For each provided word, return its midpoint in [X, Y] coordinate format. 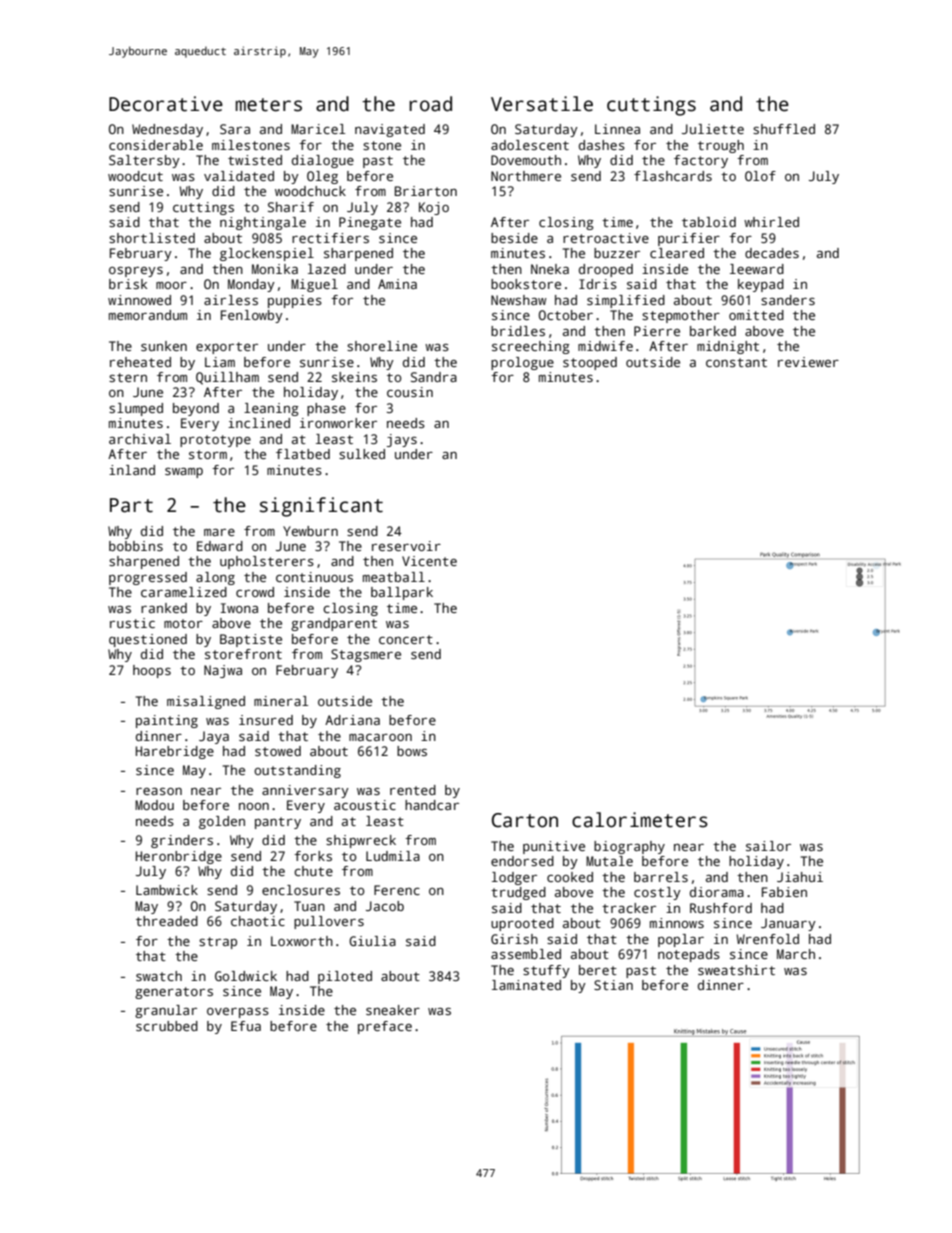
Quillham [227, 378]
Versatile [542, 104]
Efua [246, 1026]
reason [159, 791]
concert [406, 639]
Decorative [166, 104]
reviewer [808, 362]
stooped [590, 363]
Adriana [352, 720]
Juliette [713, 129]
